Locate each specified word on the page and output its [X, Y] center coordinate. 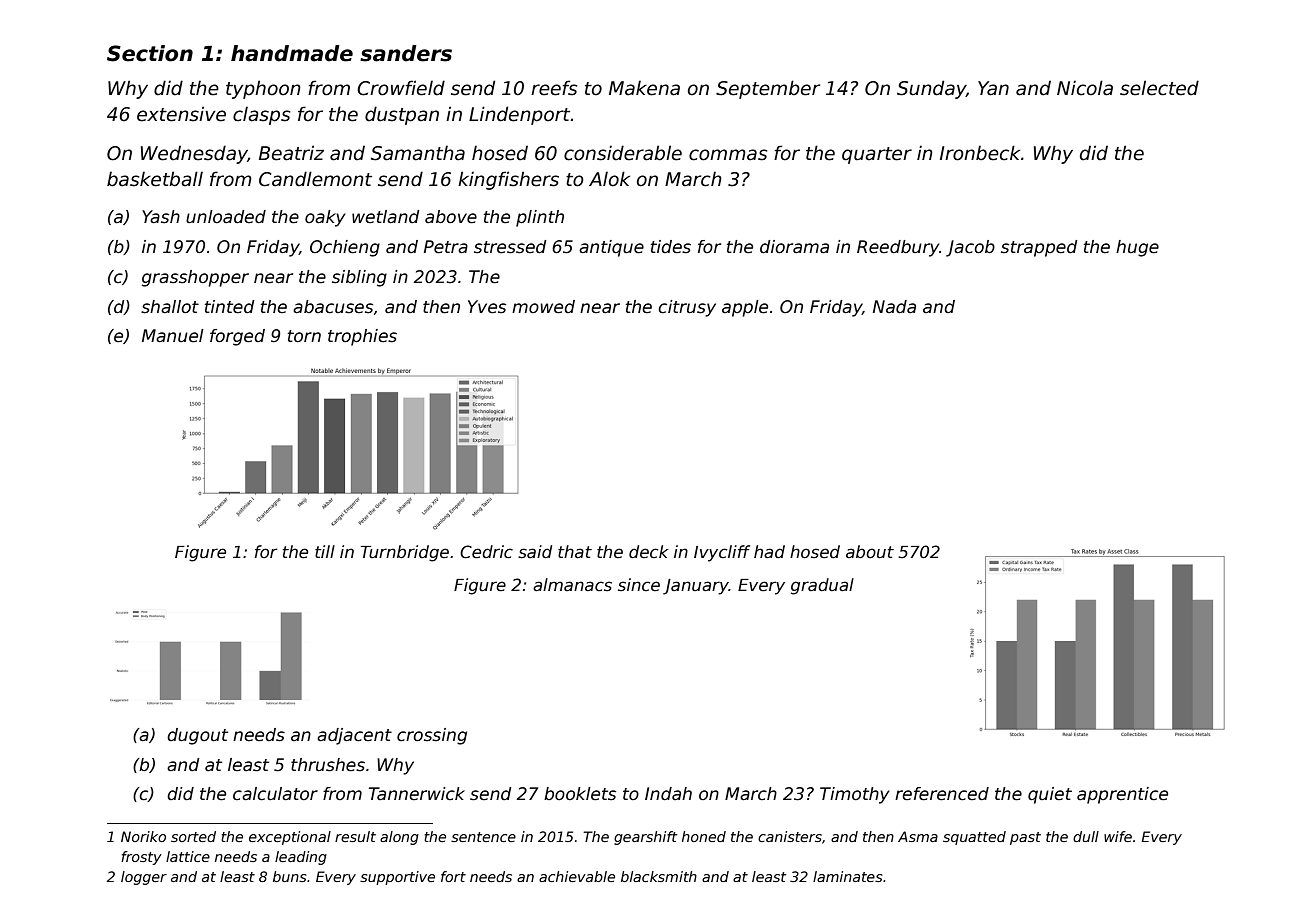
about [870, 552]
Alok [609, 179]
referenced [942, 794]
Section [150, 53]
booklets [580, 794]
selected [1159, 88]
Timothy [855, 795]
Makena [644, 88]
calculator [275, 794]
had [769, 552]
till [325, 551]
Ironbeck [980, 153]
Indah [668, 794]
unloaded [226, 217]
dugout [197, 736]
